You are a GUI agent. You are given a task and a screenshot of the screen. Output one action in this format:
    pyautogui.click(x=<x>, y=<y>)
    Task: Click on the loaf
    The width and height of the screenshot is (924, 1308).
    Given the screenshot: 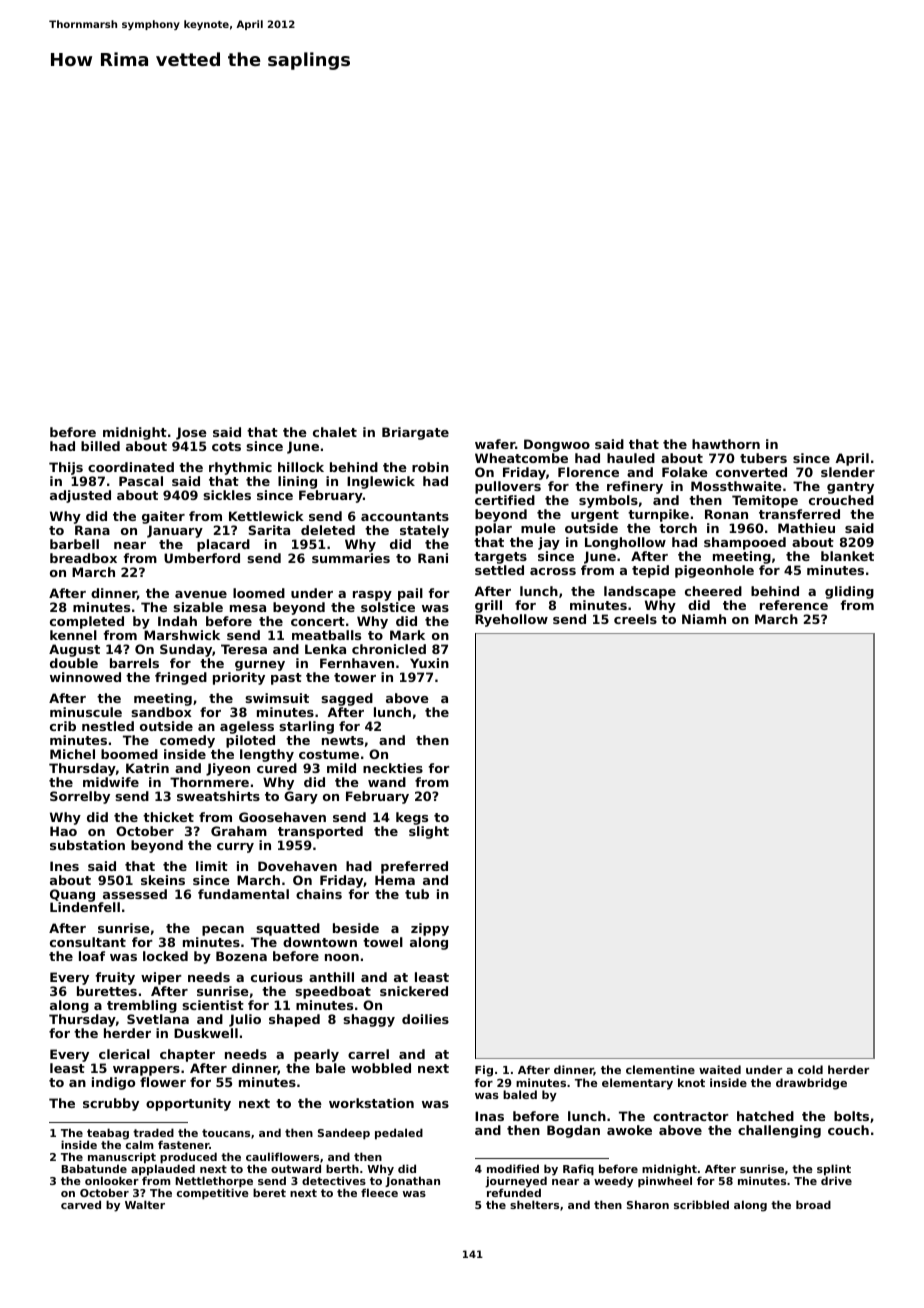 What is the action you would take?
    pyautogui.click(x=92, y=956)
